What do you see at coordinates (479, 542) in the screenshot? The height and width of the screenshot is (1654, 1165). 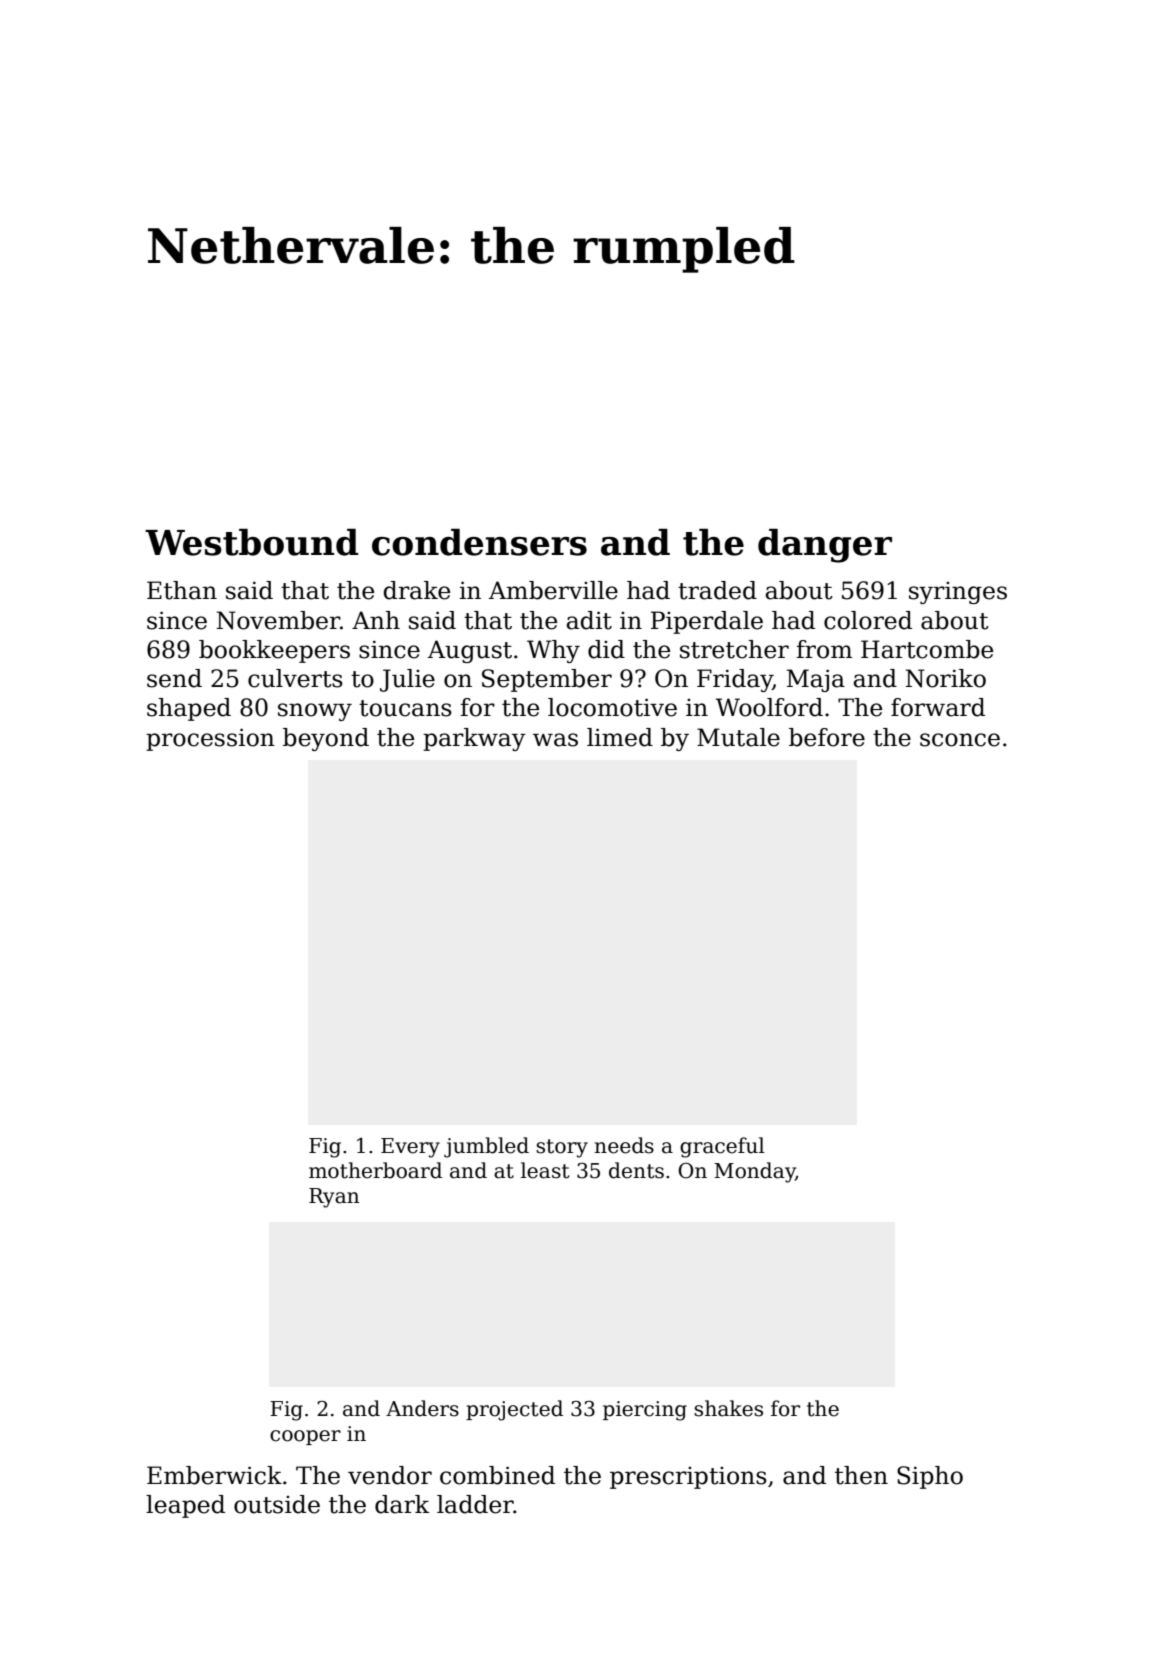 I see `condensers` at bounding box center [479, 542].
